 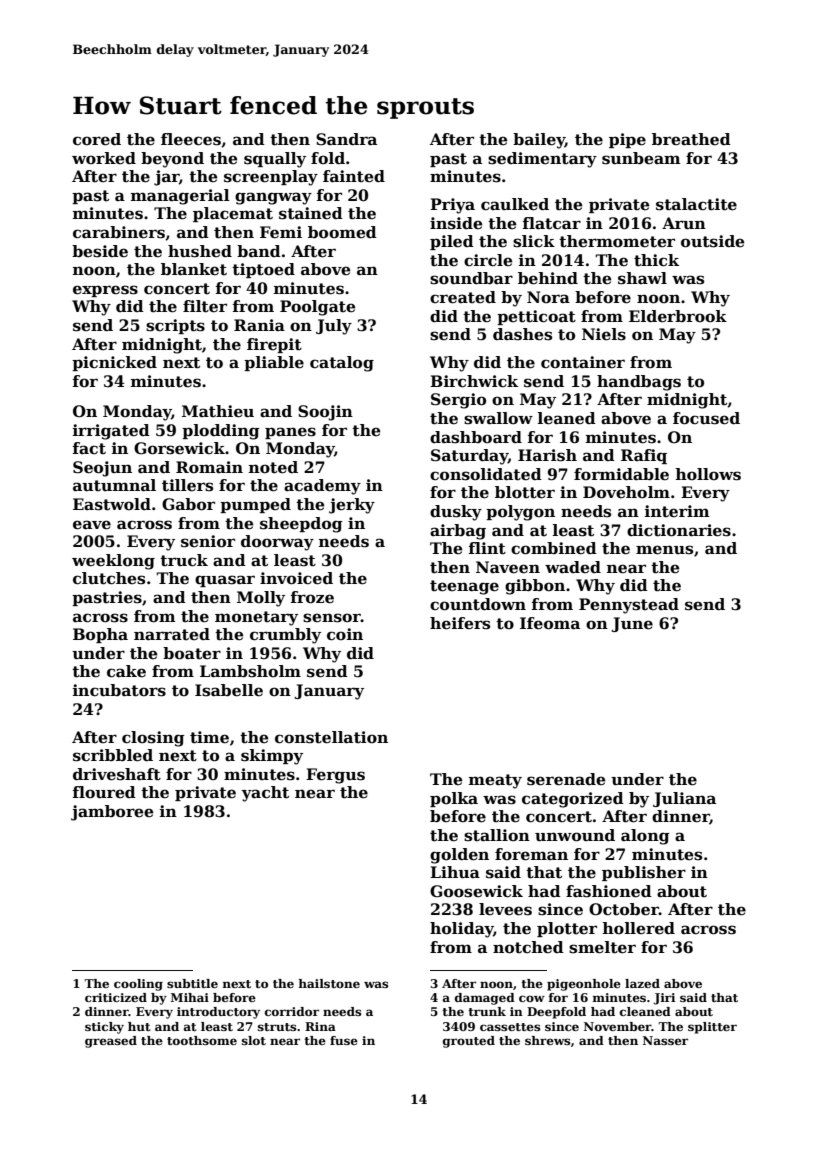 What do you see at coordinates (618, 1026) in the screenshot?
I see `November` at bounding box center [618, 1026].
